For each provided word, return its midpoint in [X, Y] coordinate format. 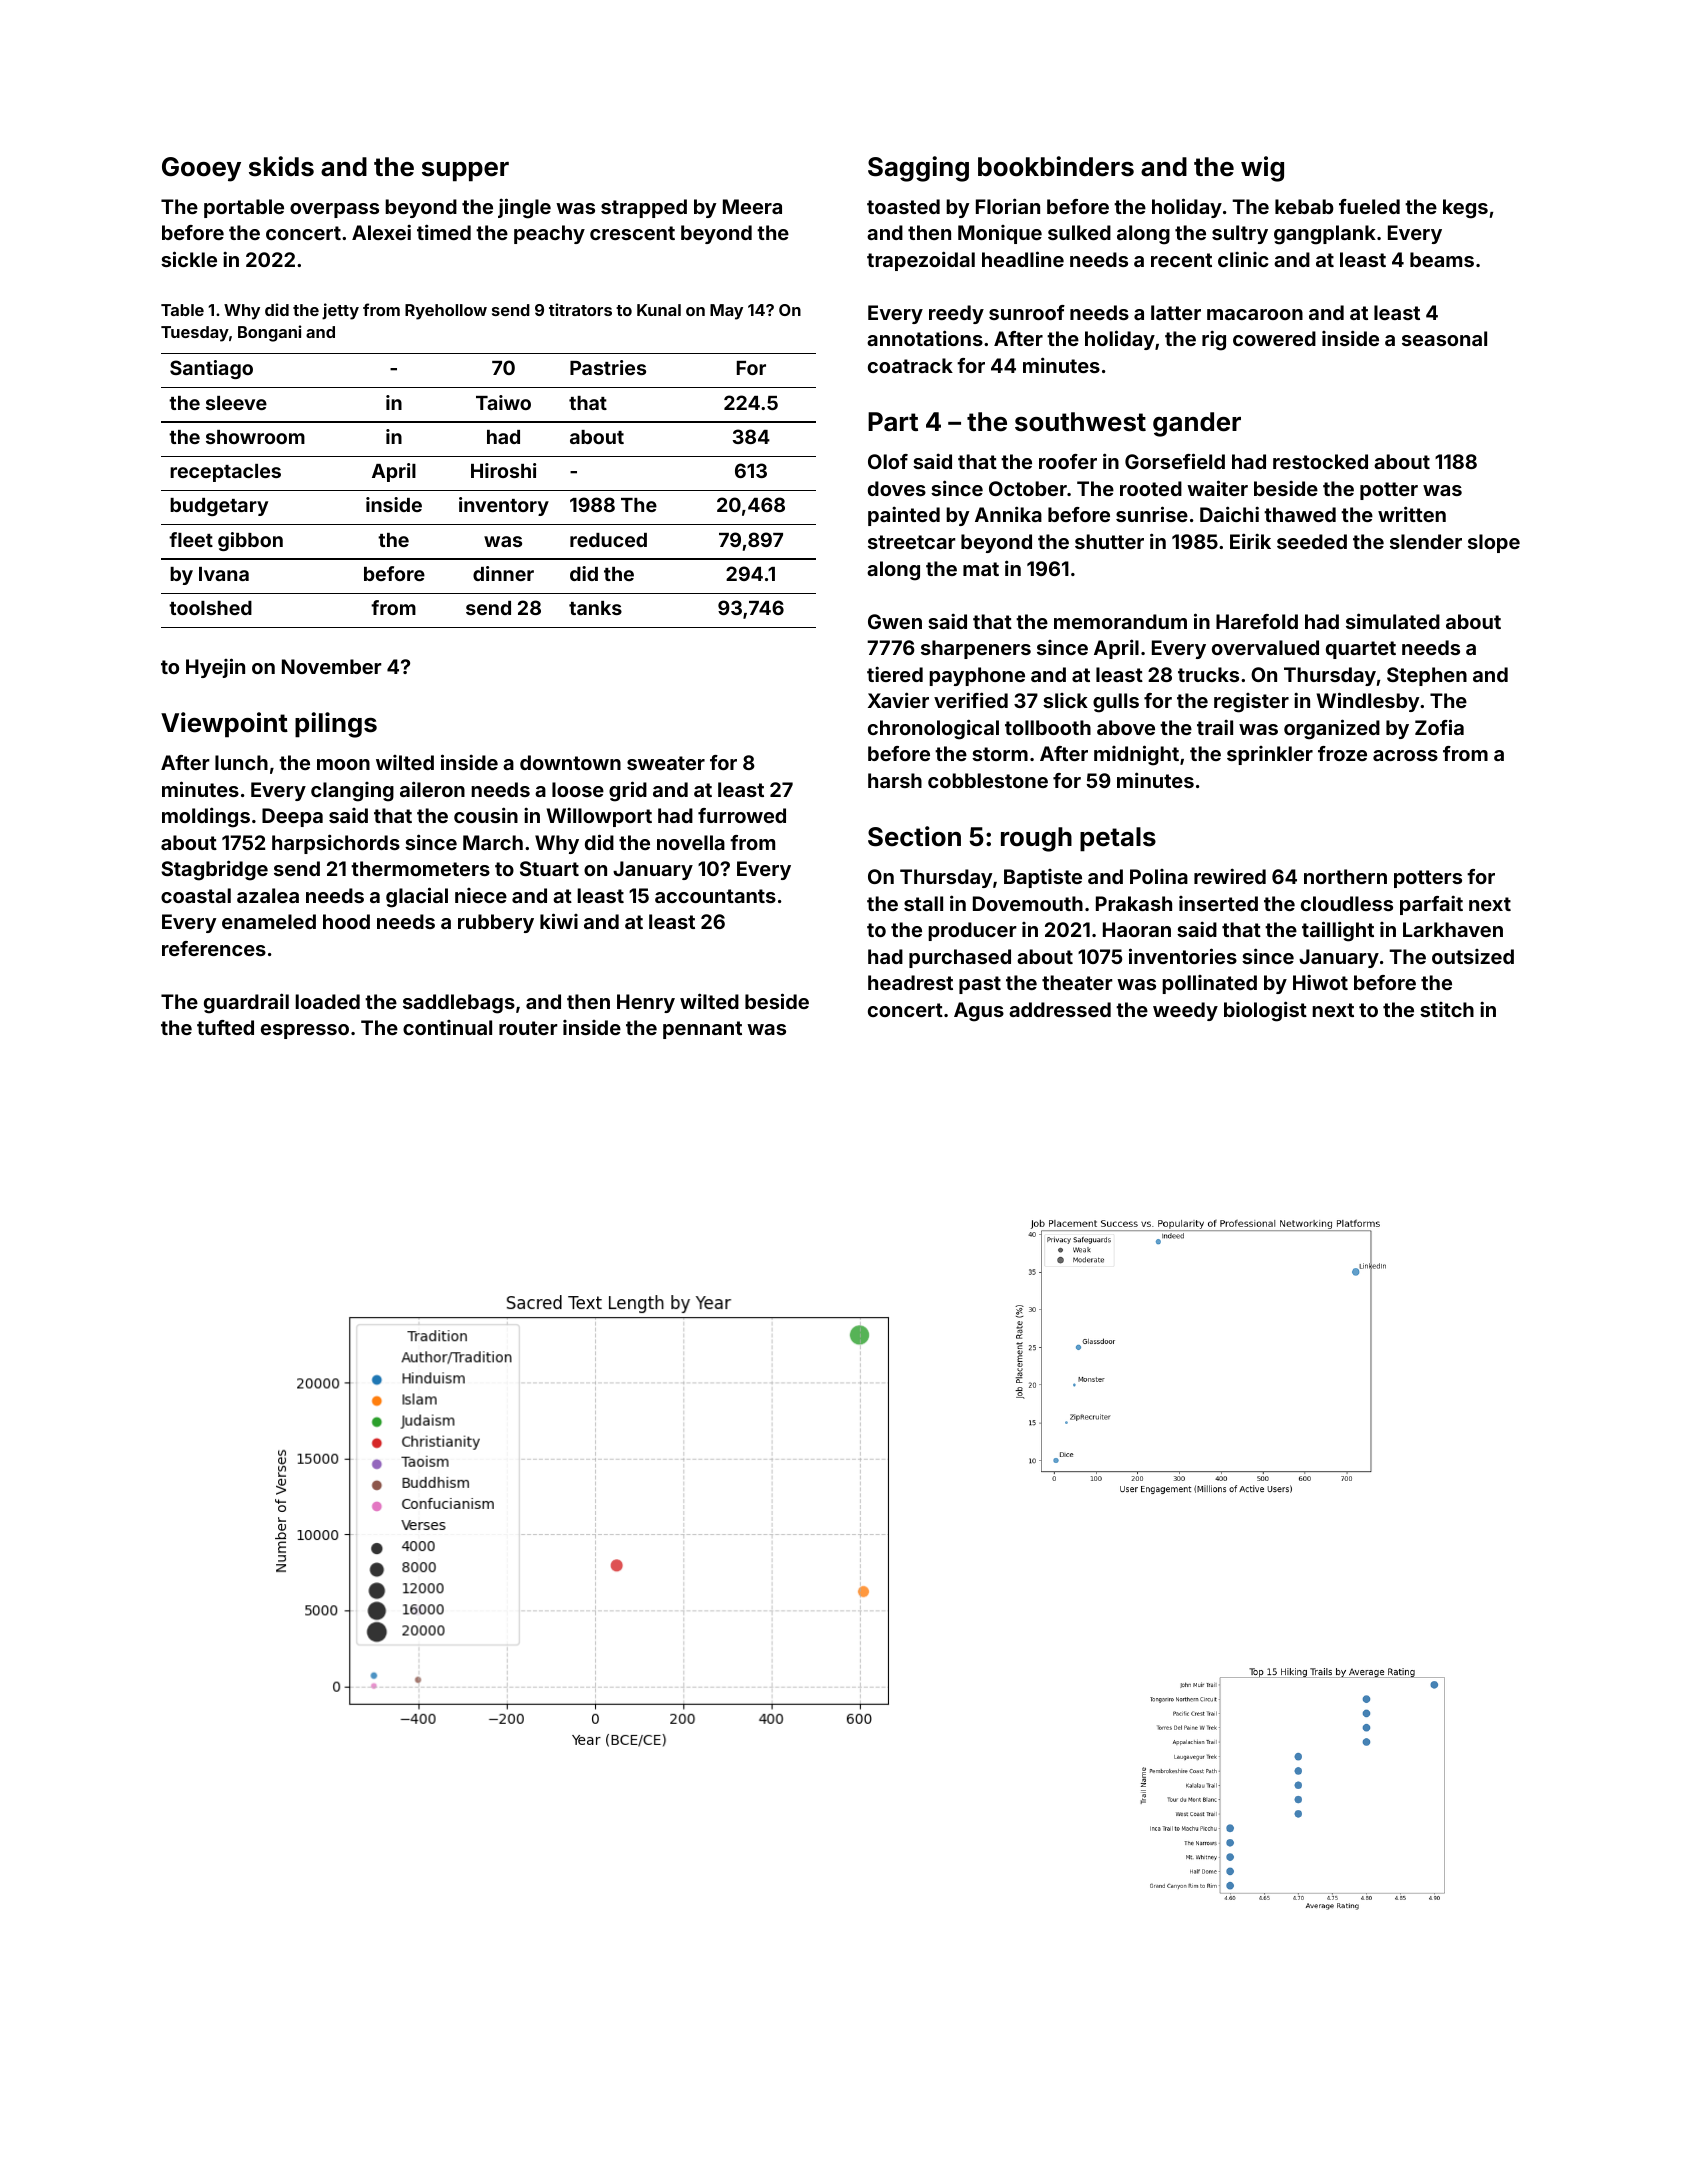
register [1251, 703]
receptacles [225, 473]
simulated [1393, 621]
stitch [1447, 1009]
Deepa [292, 817]
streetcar [912, 542]
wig [1262, 169]
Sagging [918, 169]
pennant [702, 1030]
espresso [305, 1031]
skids [281, 166]
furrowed [742, 815]
